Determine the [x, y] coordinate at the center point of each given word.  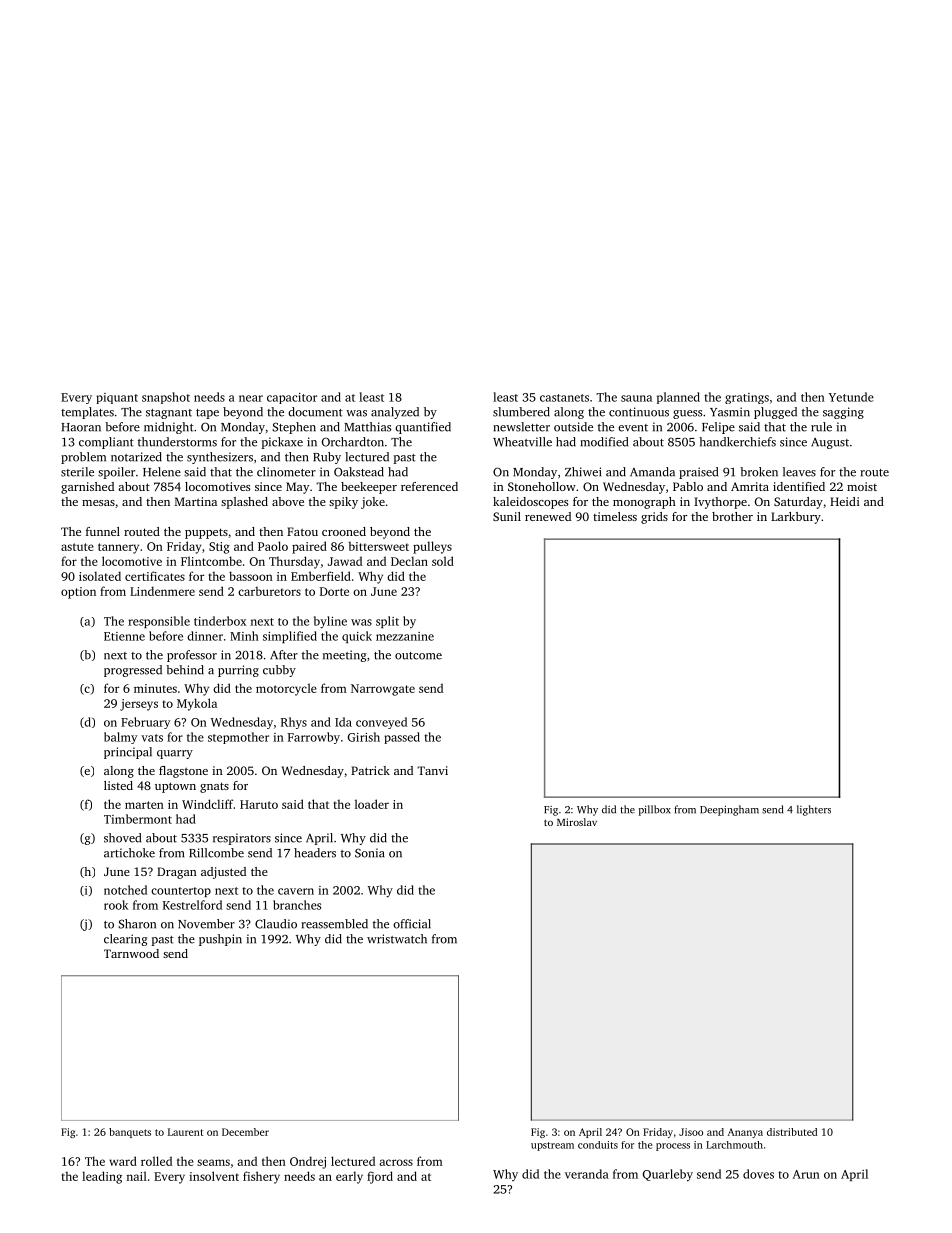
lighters [814, 810]
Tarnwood [131, 953]
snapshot [166, 398]
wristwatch [397, 939]
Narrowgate [383, 690]
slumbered [521, 412]
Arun [806, 1174]
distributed [792, 1132]
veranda [587, 1174]
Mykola [197, 704]
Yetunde [851, 397]
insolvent [214, 1176]
